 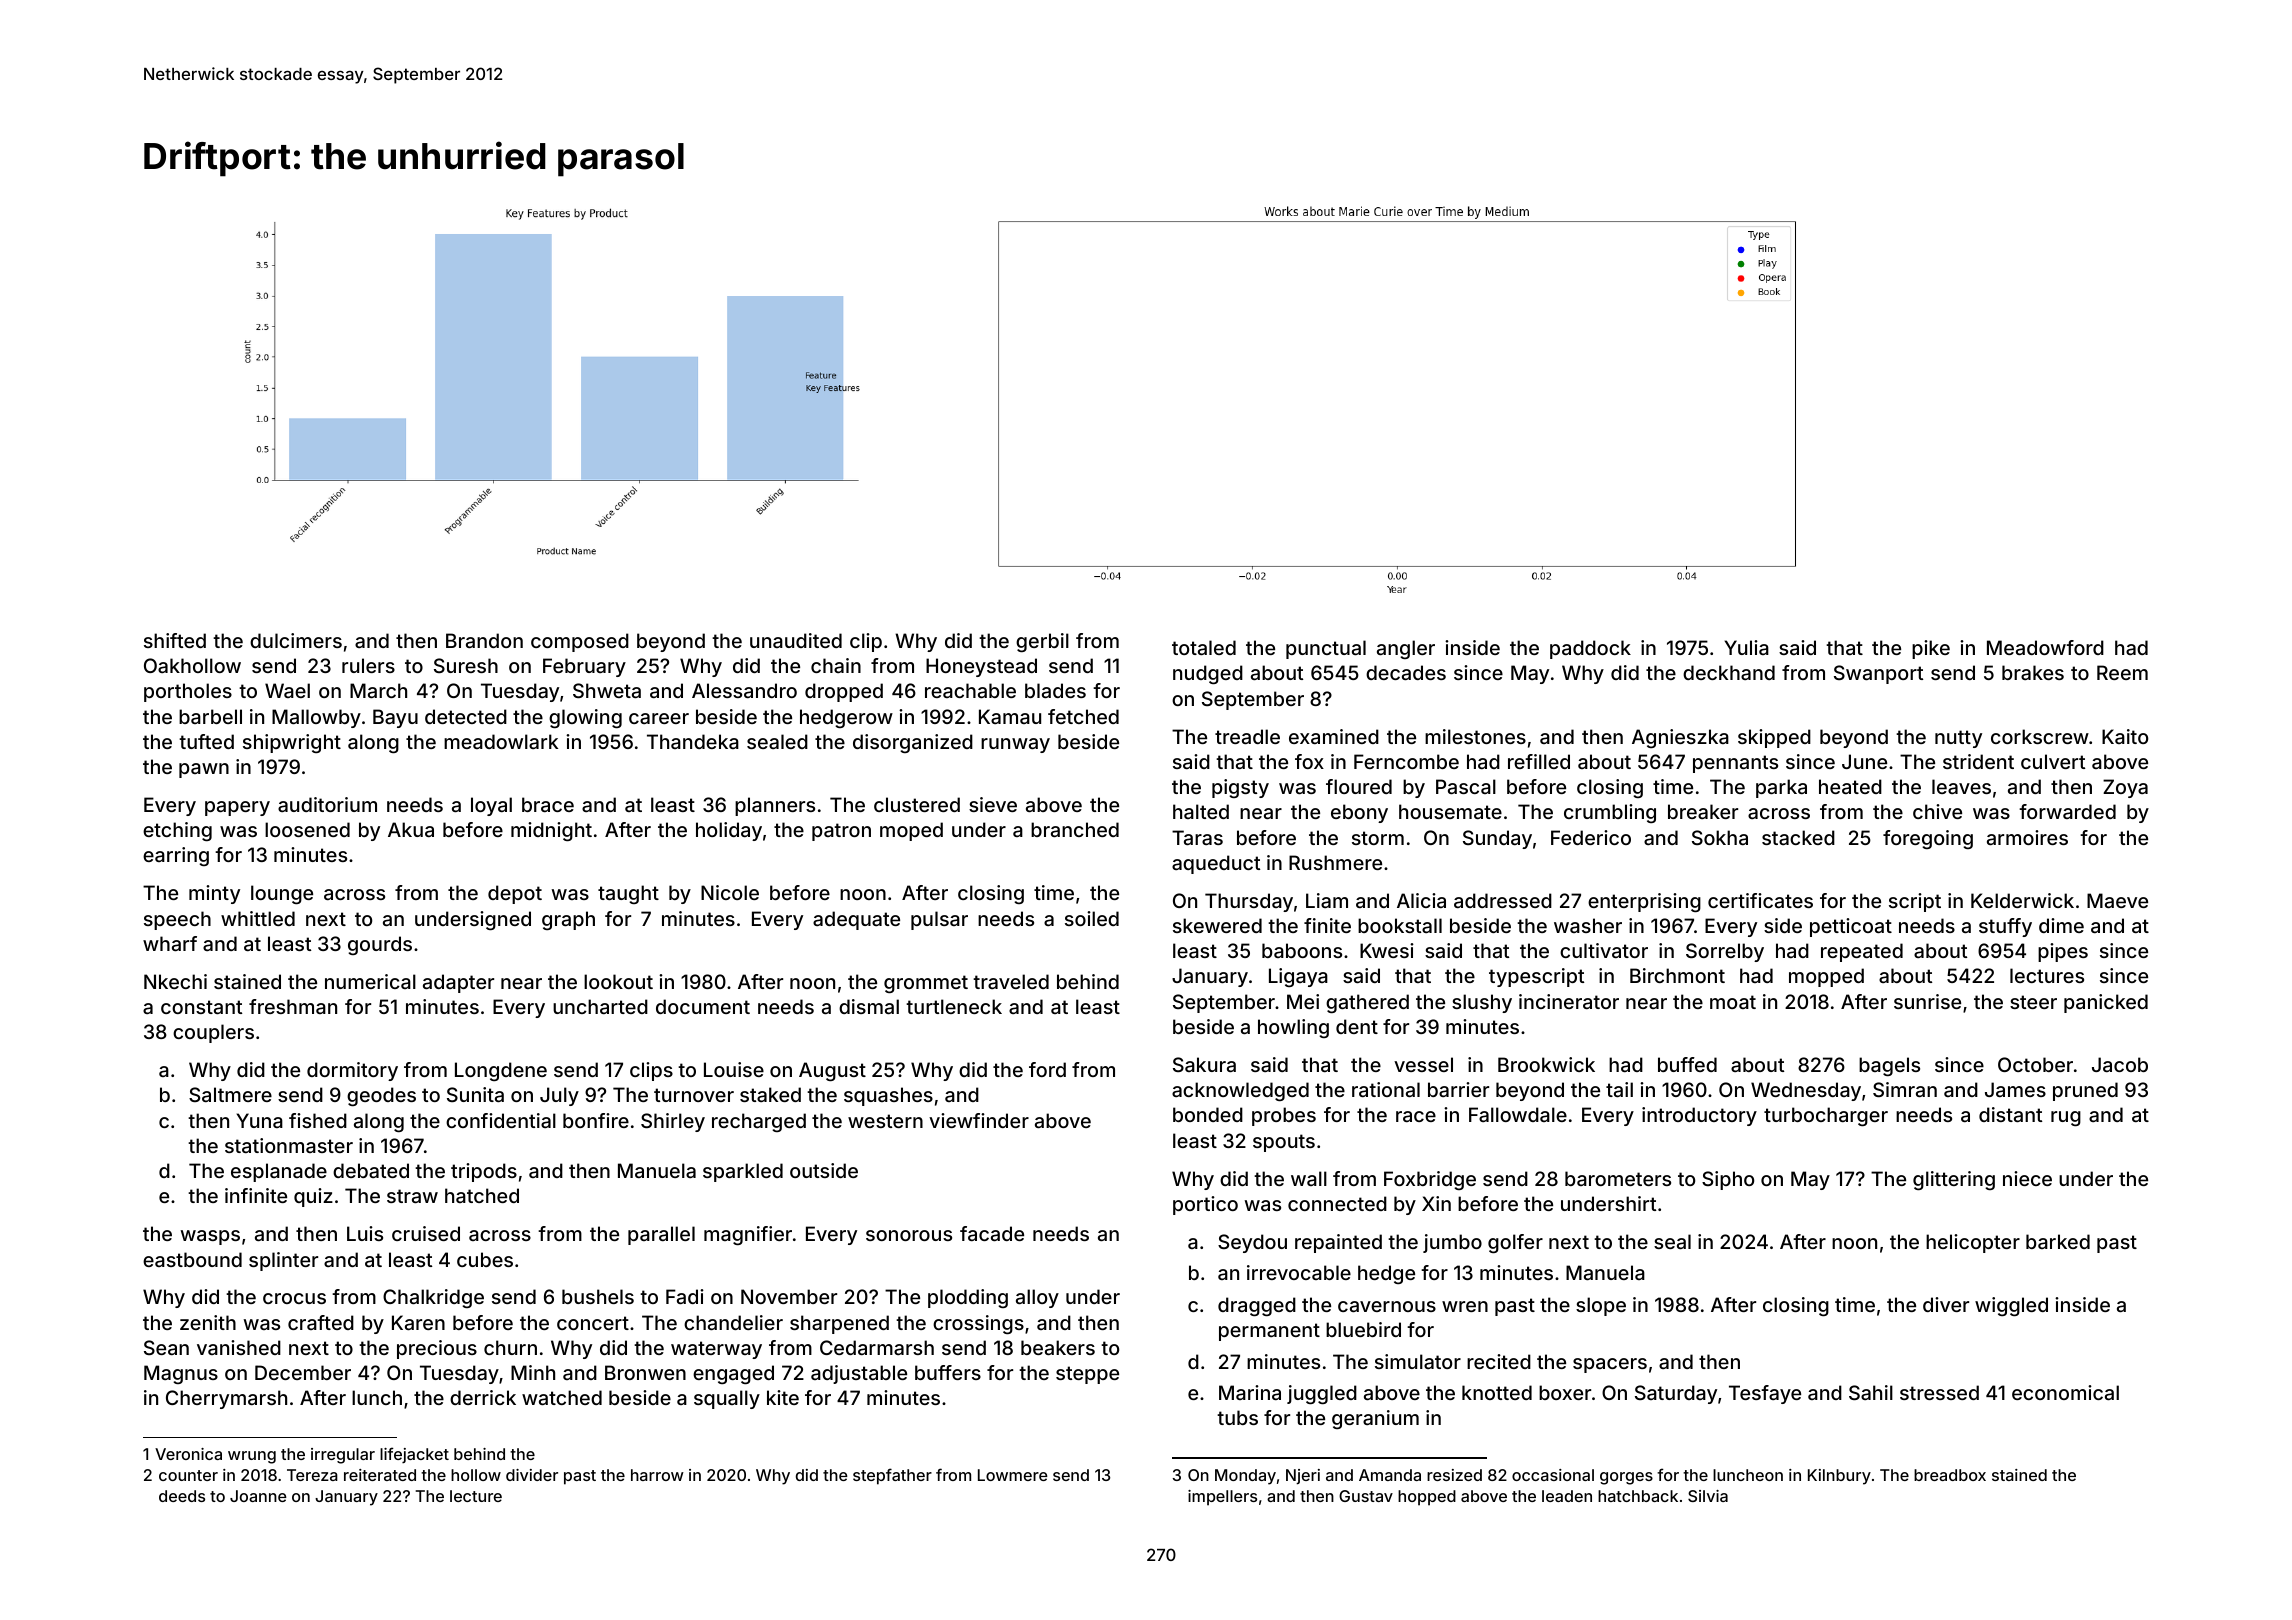 What do you see at coordinates (1216, 864) in the page?
I see `aqueduct` at bounding box center [1216, 864].
